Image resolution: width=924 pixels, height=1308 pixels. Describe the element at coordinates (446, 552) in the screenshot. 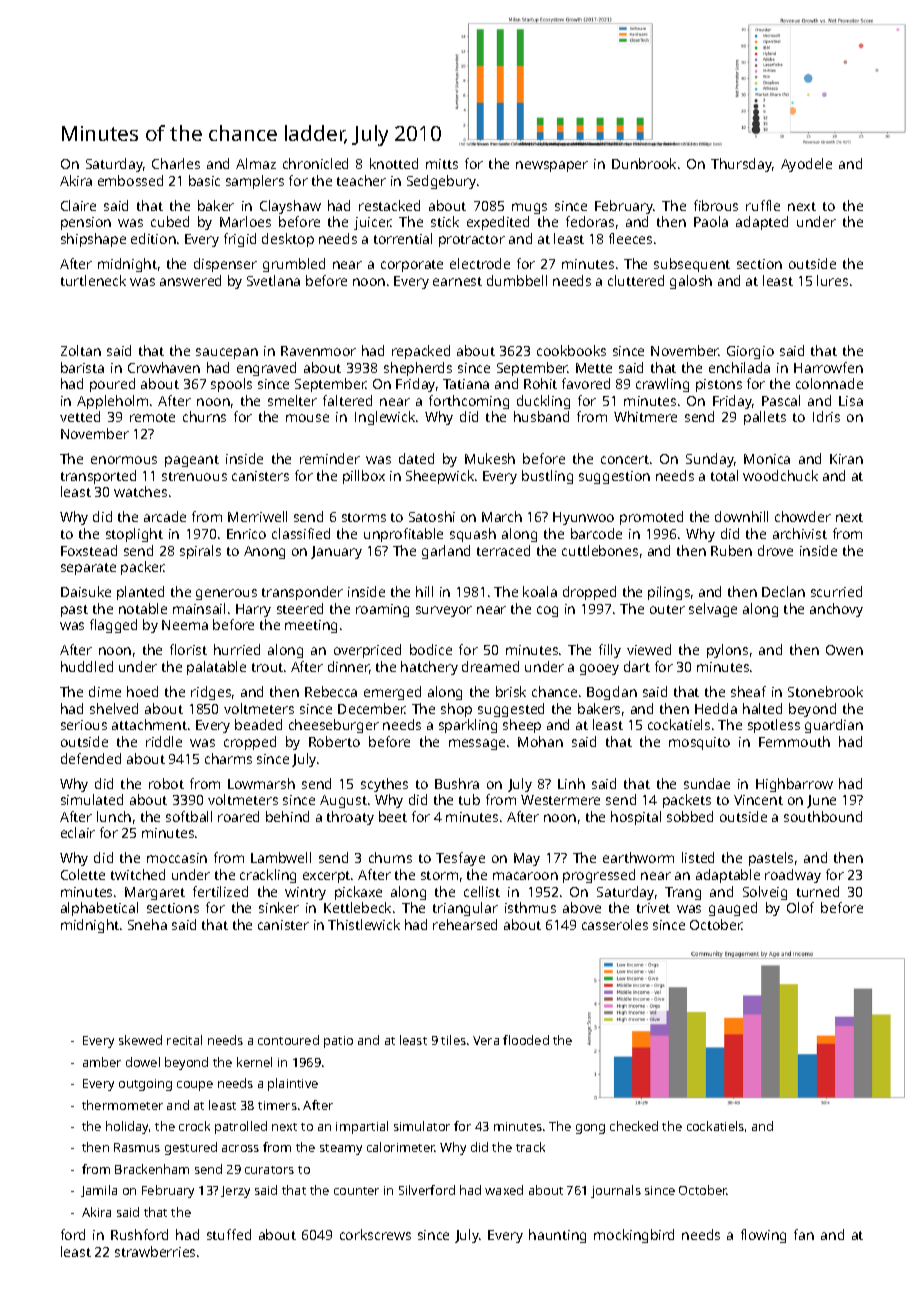

I see `garland` at that location.
